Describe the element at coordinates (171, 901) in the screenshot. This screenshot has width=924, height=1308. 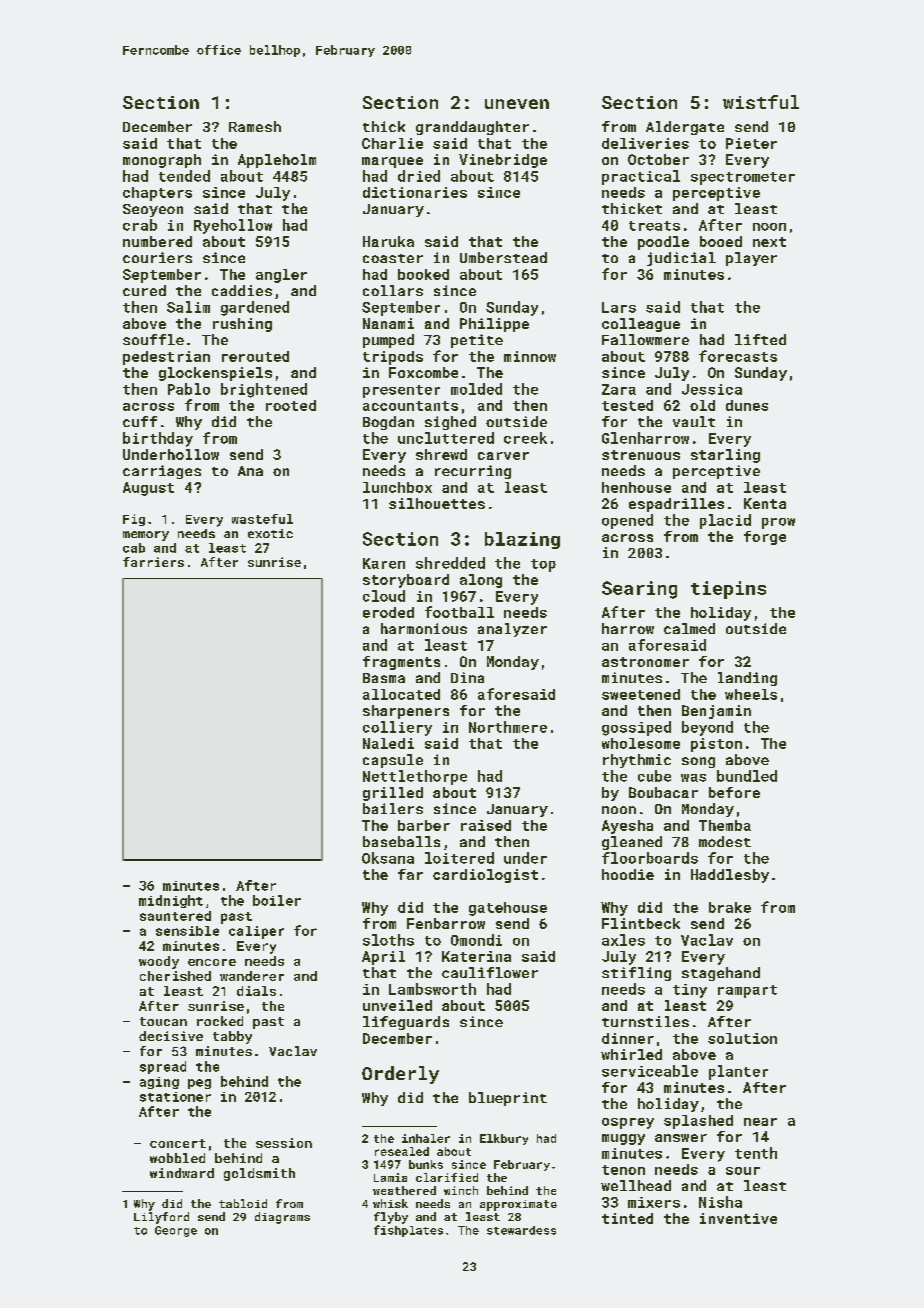
I see `midnight` at that location.
